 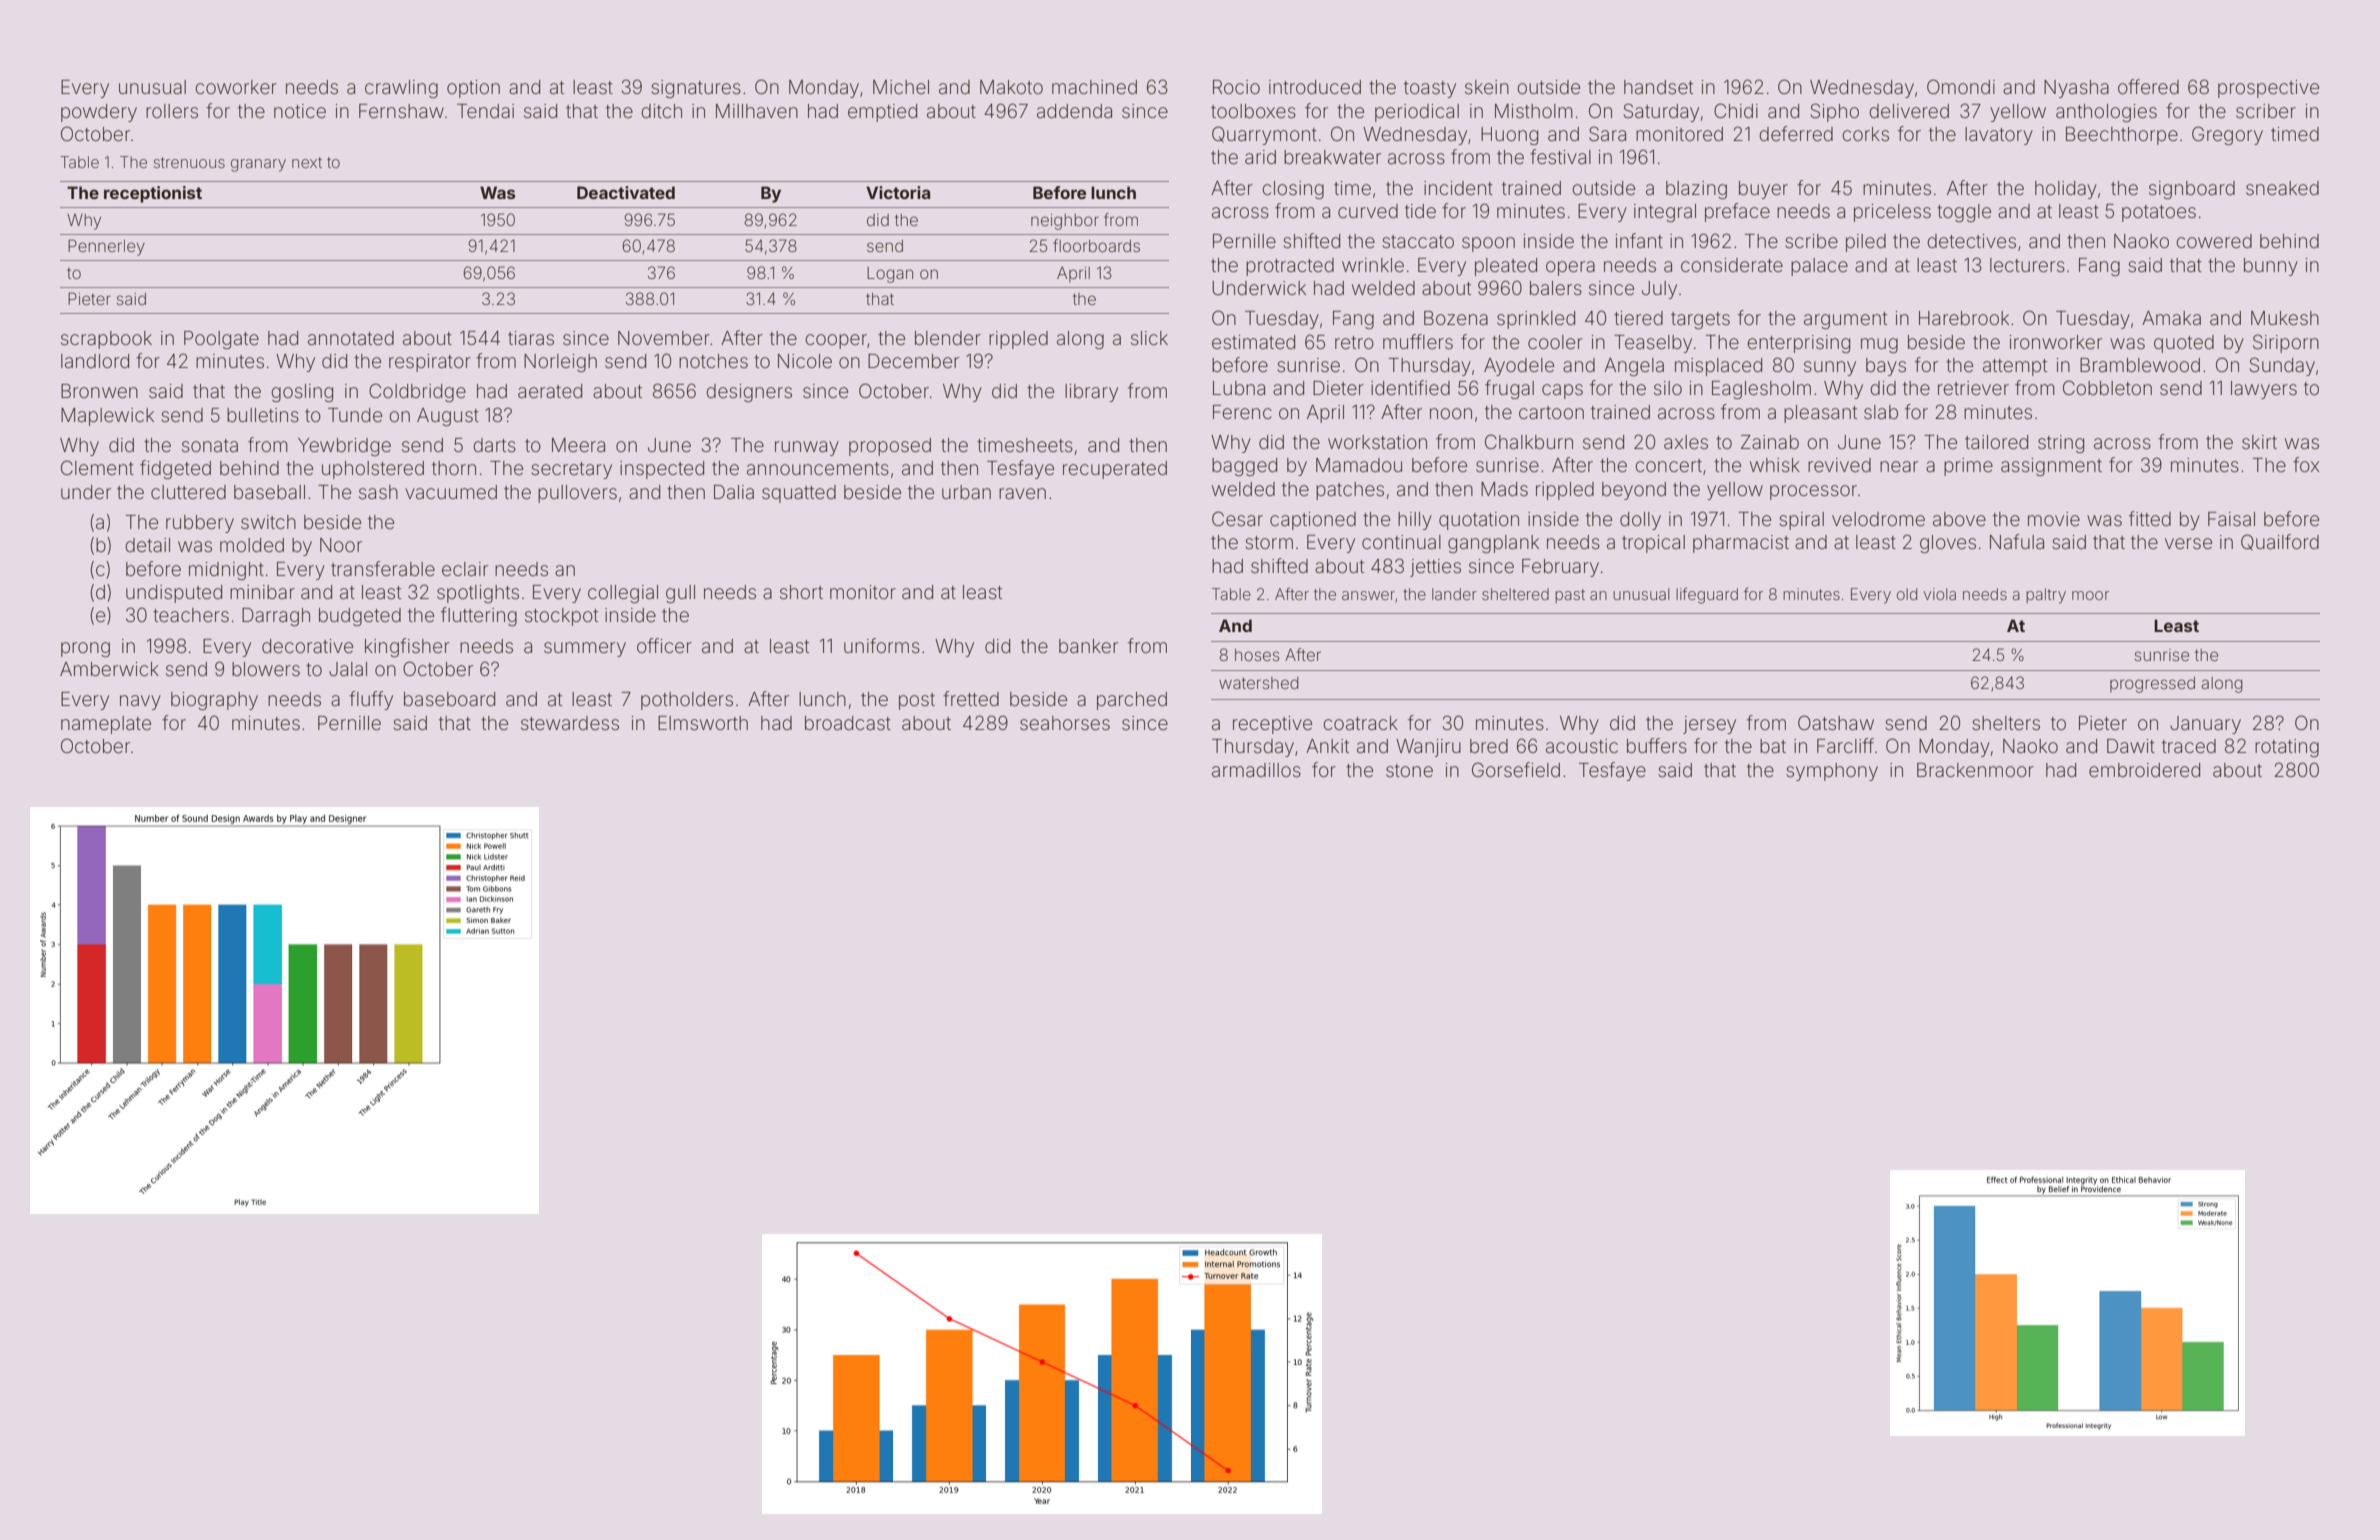 What do you see at coordinates (572, 470) in the screenshot?
I see `secretary` at bounding box center [572, 470].
